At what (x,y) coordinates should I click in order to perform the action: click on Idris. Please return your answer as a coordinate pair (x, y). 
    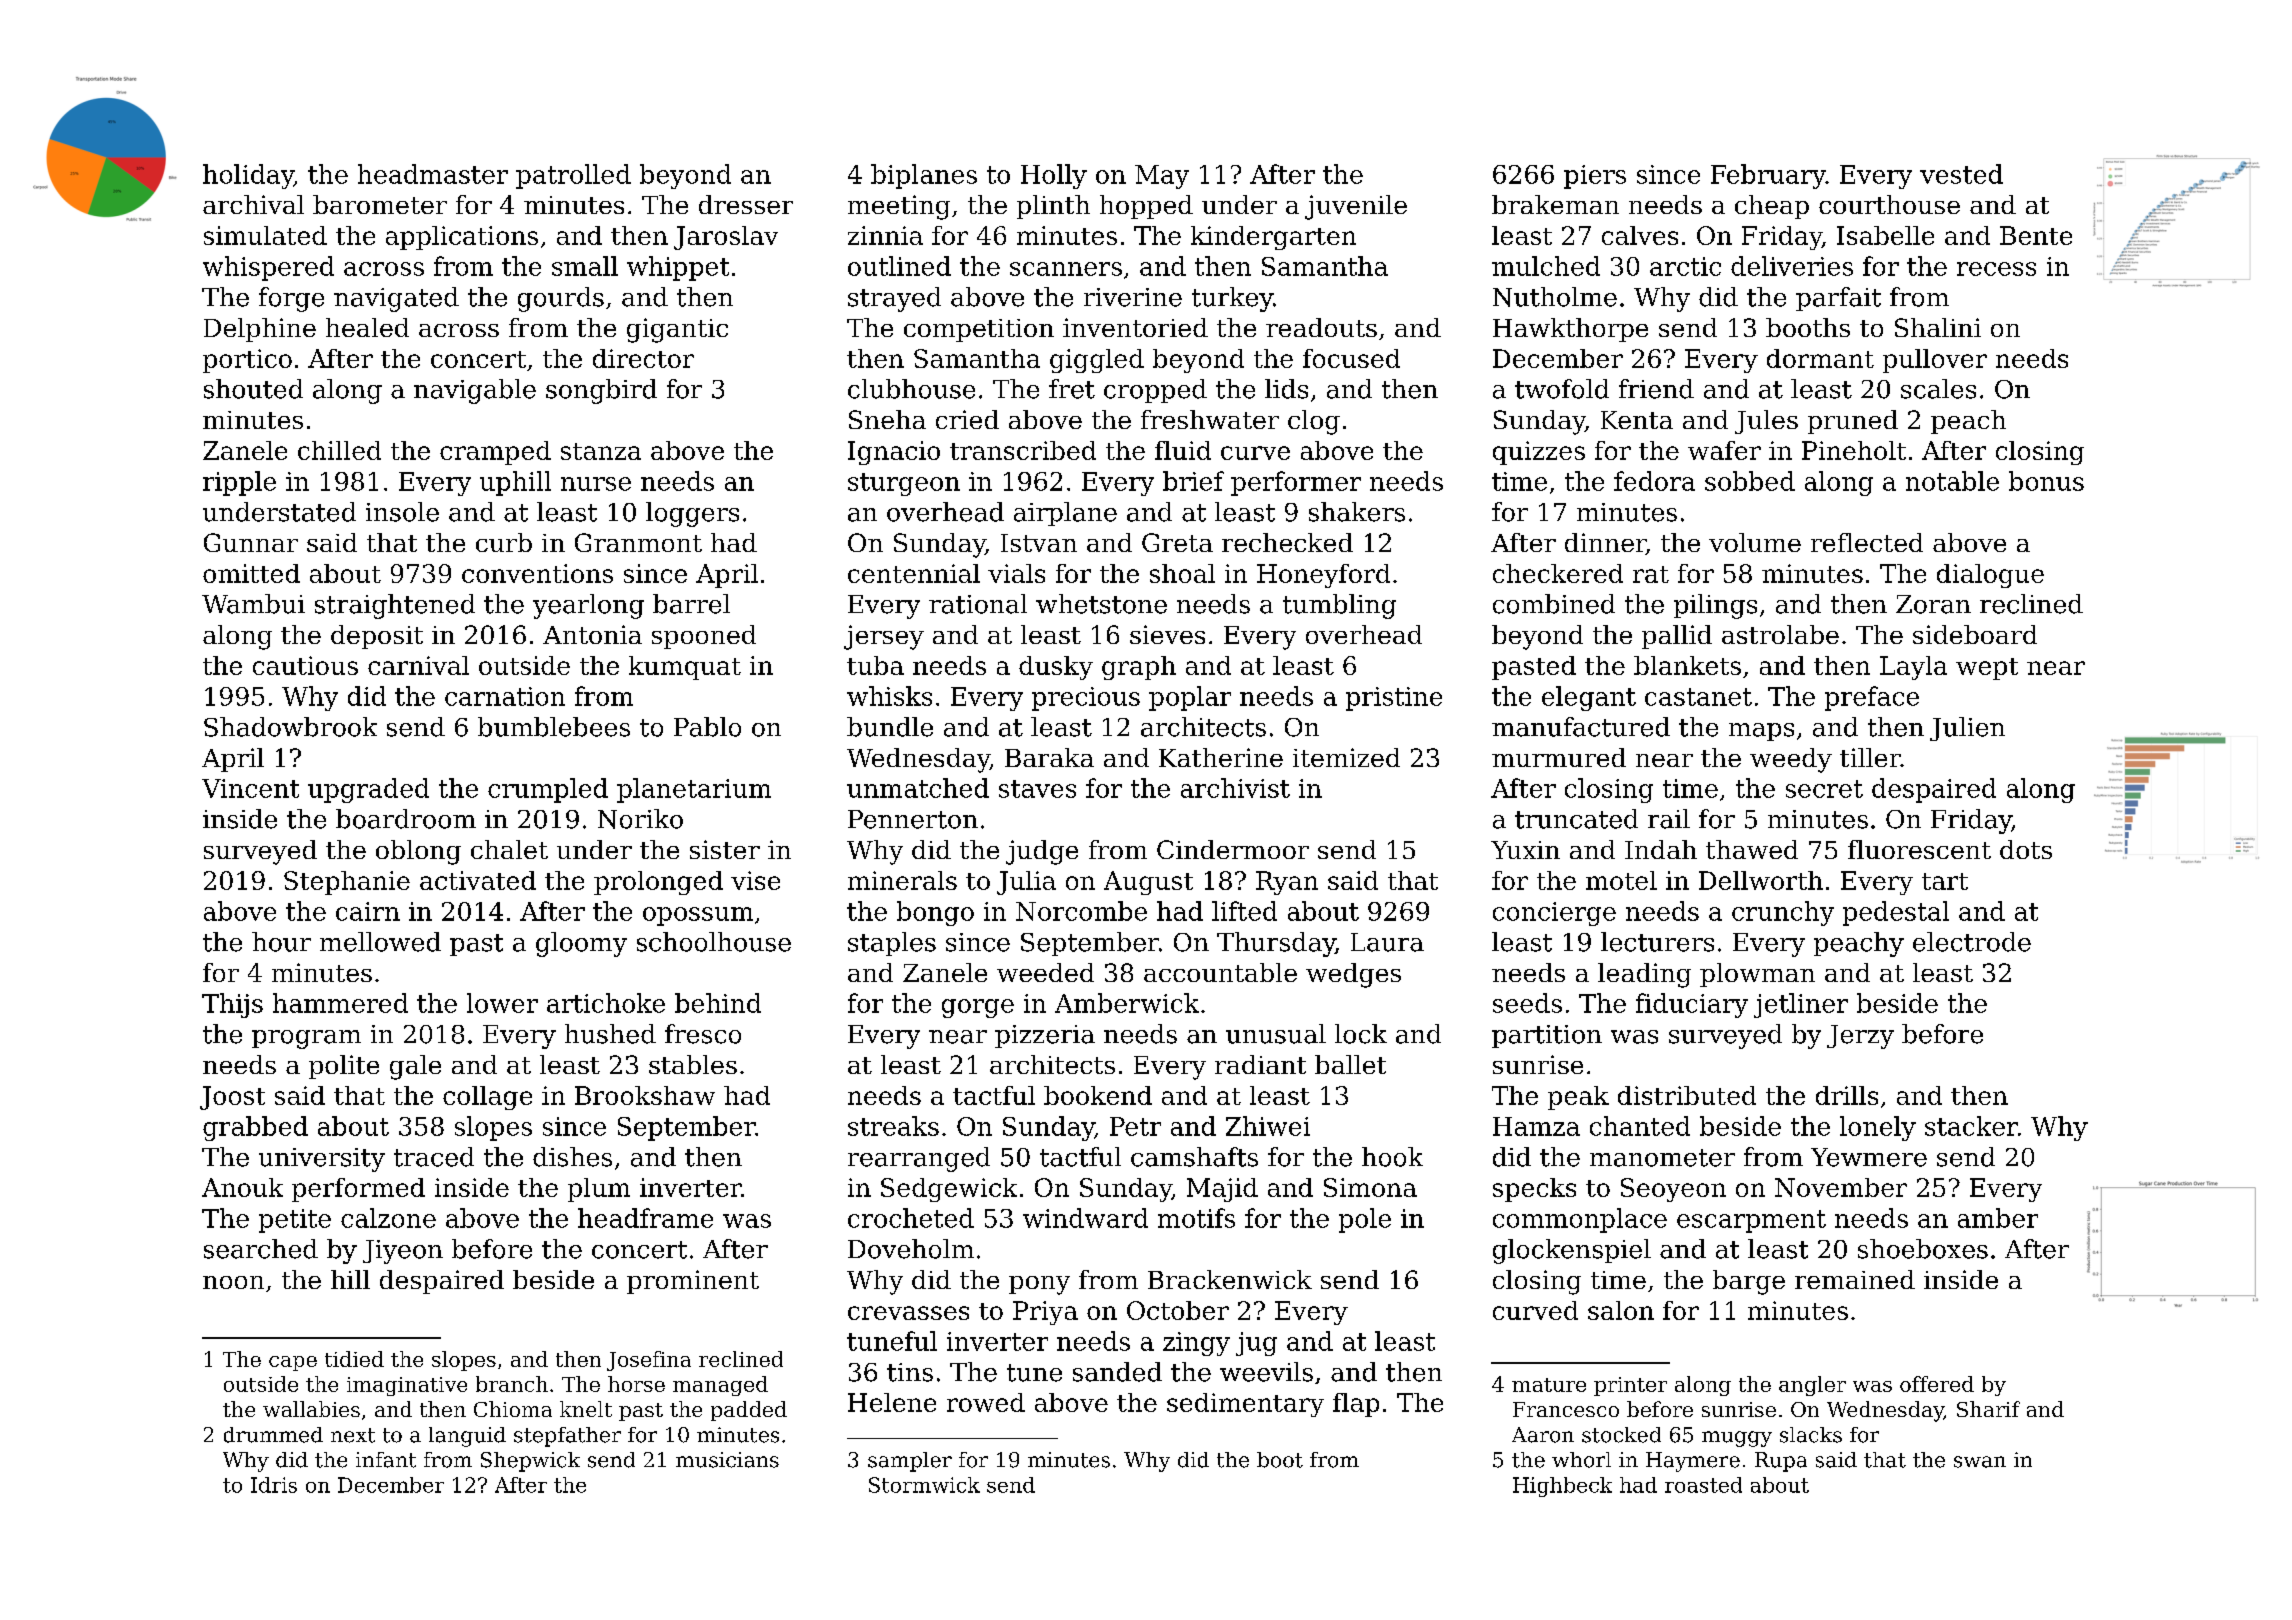
    Looking at the image, I should click on (274, 1485).
